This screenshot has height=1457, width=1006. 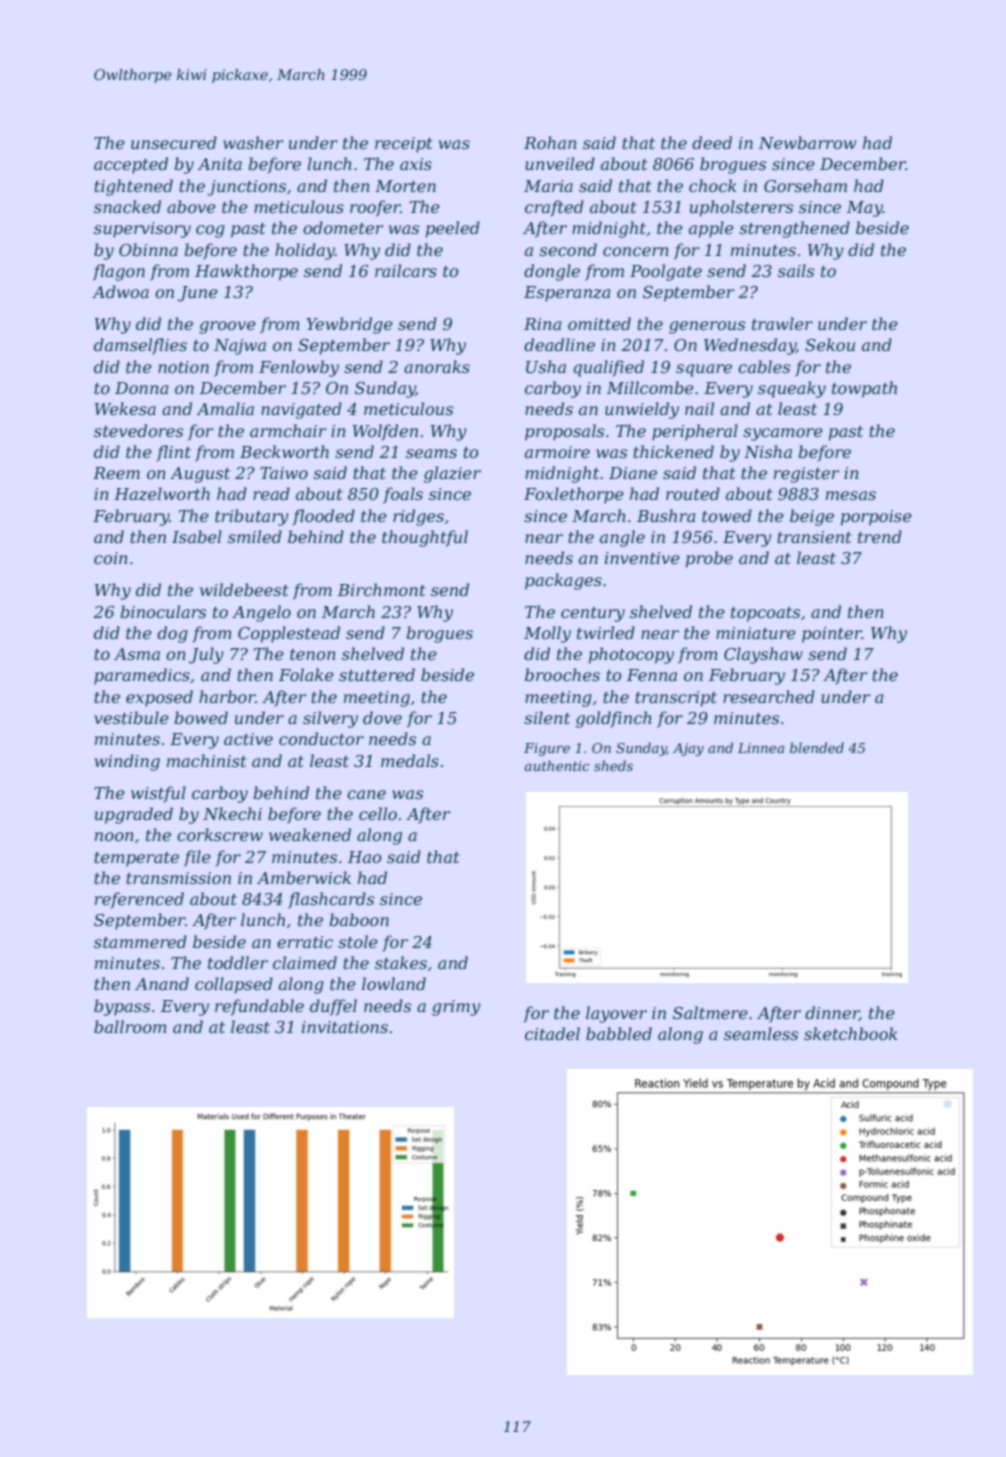 What do you see at coordinates (880, 536) in the screenshot?
I see `trend` at bounding box center [880, 536].
